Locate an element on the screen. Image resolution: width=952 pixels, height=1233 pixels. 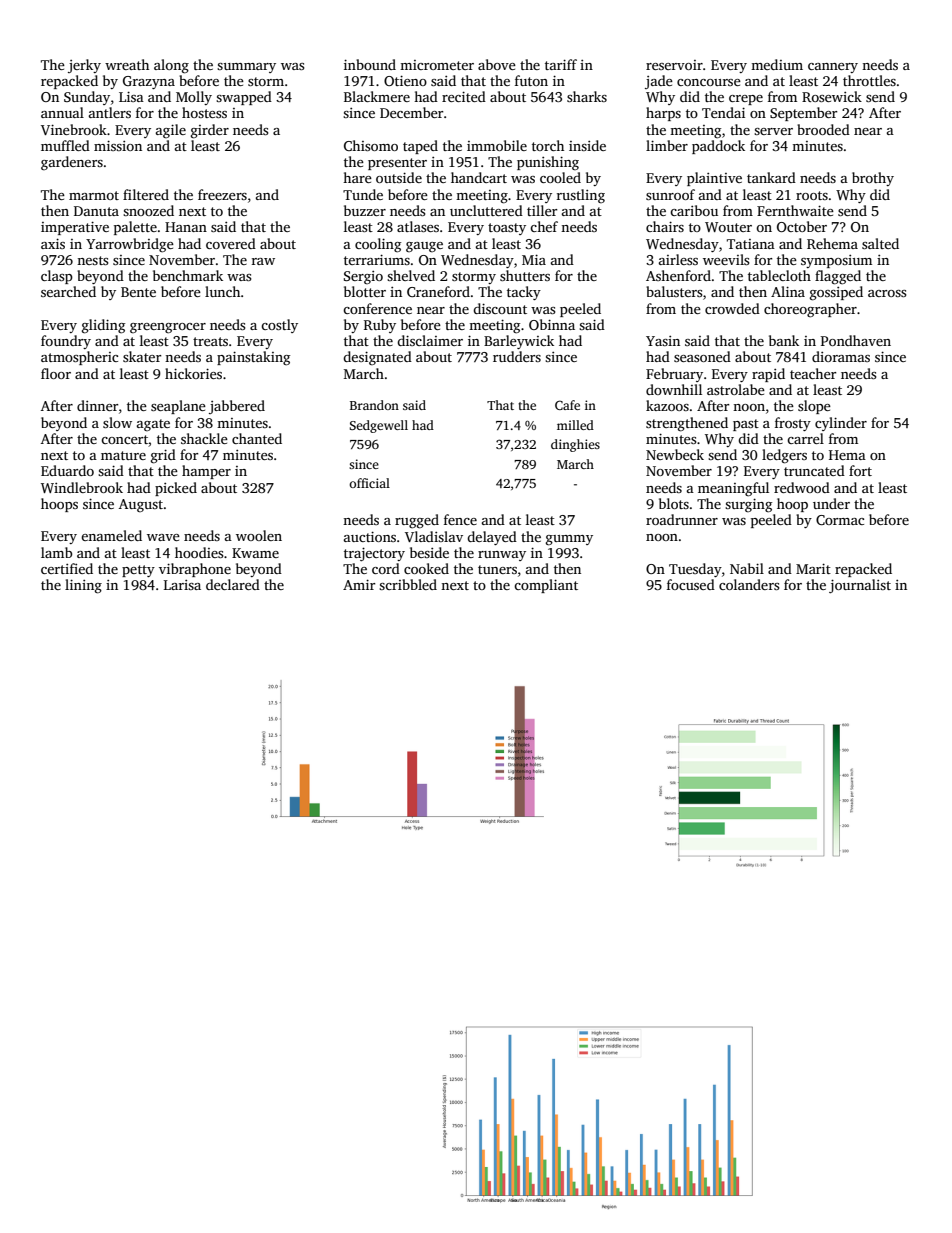
uncluttered is located at coordinates (486, 210).
